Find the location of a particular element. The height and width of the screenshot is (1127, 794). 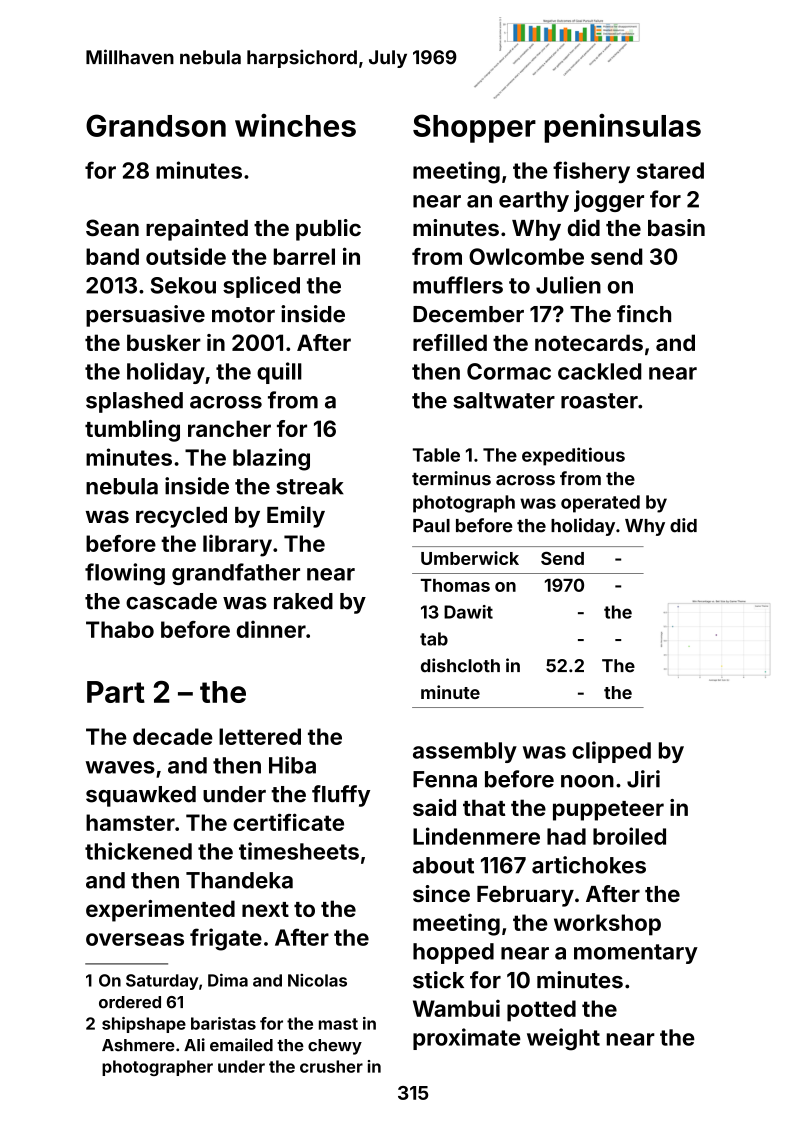

earthy is located at coordinates (534, 201).
